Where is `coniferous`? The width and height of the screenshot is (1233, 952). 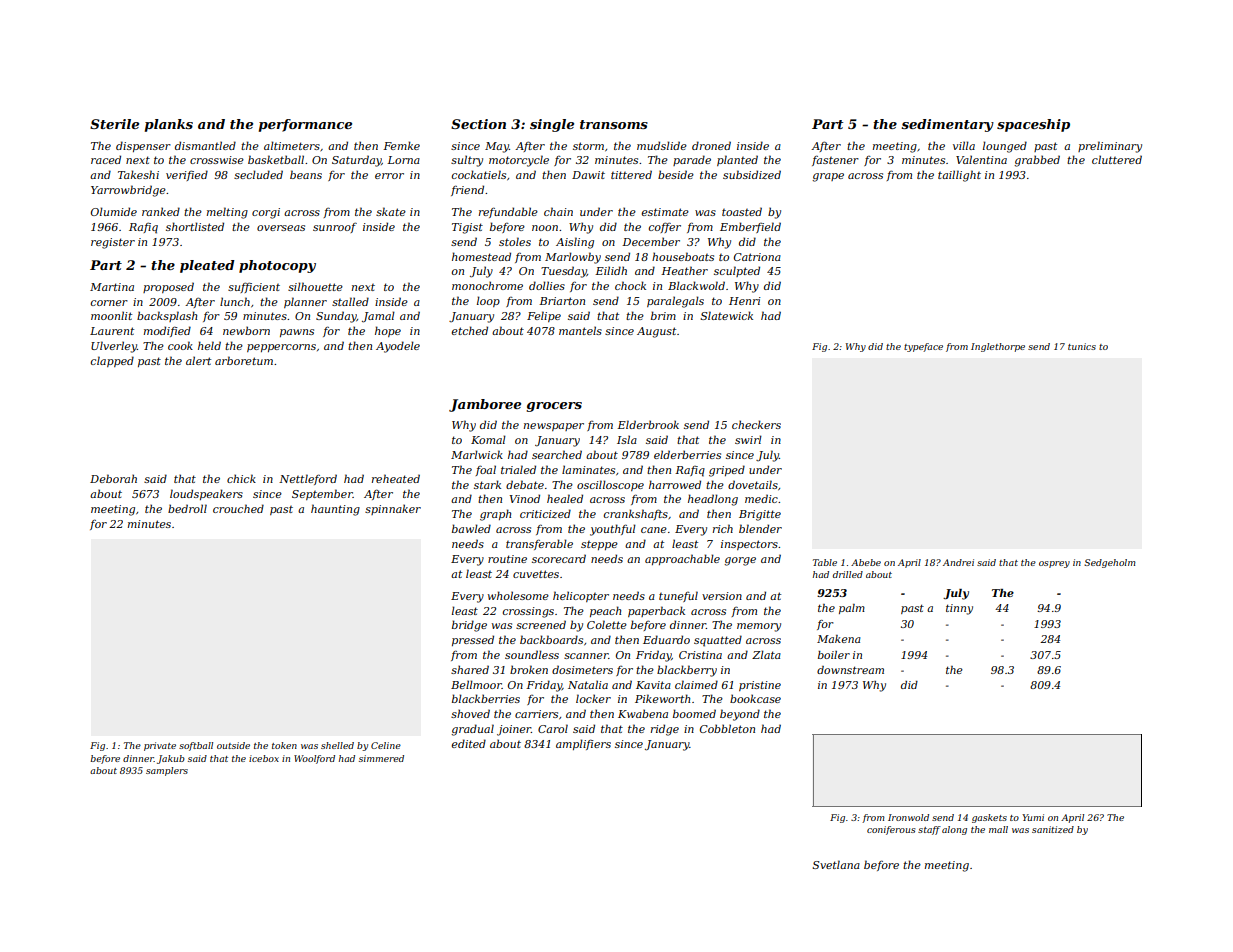 coniferous is located at coordinates (891, 830).
